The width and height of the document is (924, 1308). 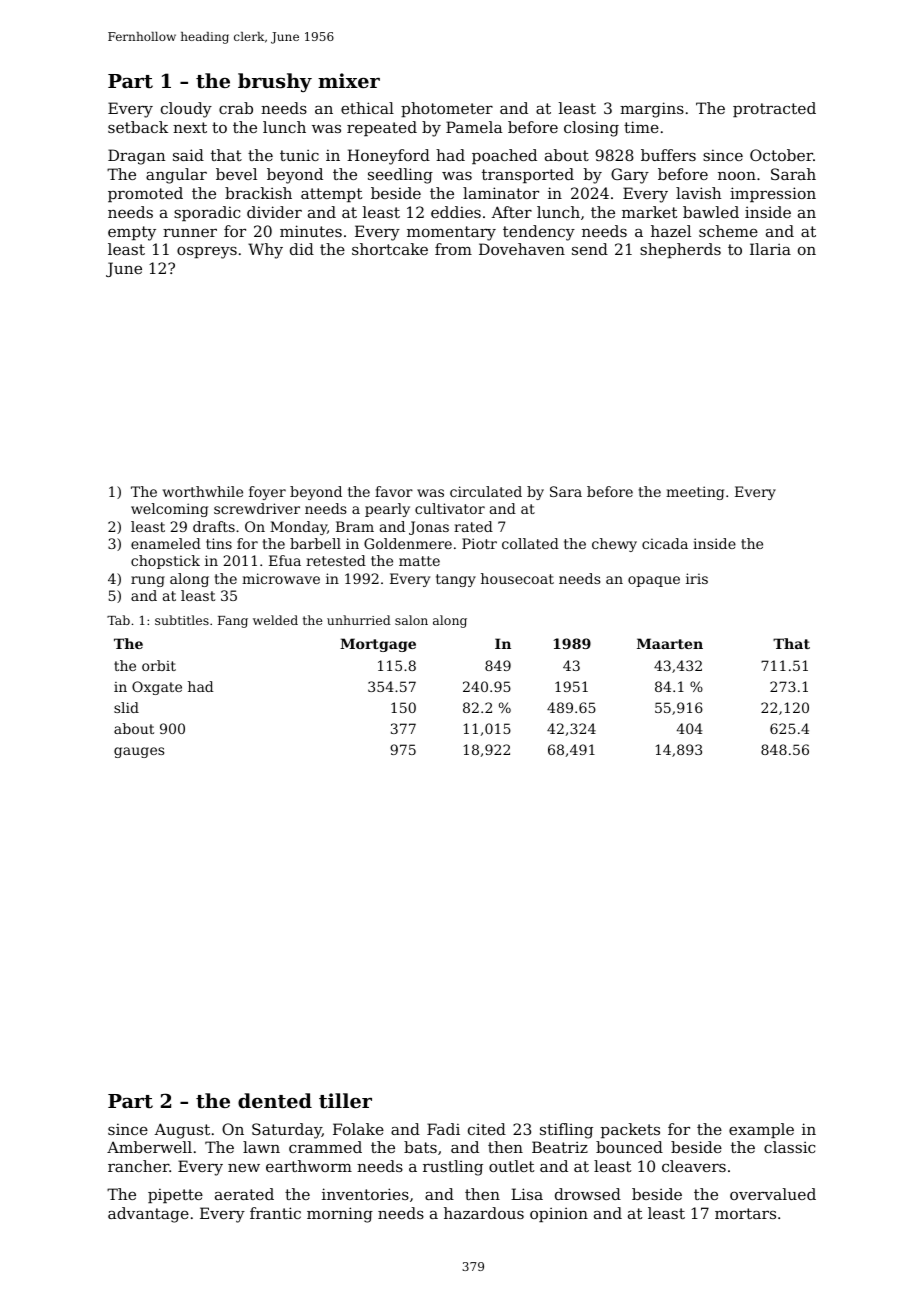 What do you see at coordinates (236, 108) in the document?
I see `crab` at bounding box center [236, 108].
